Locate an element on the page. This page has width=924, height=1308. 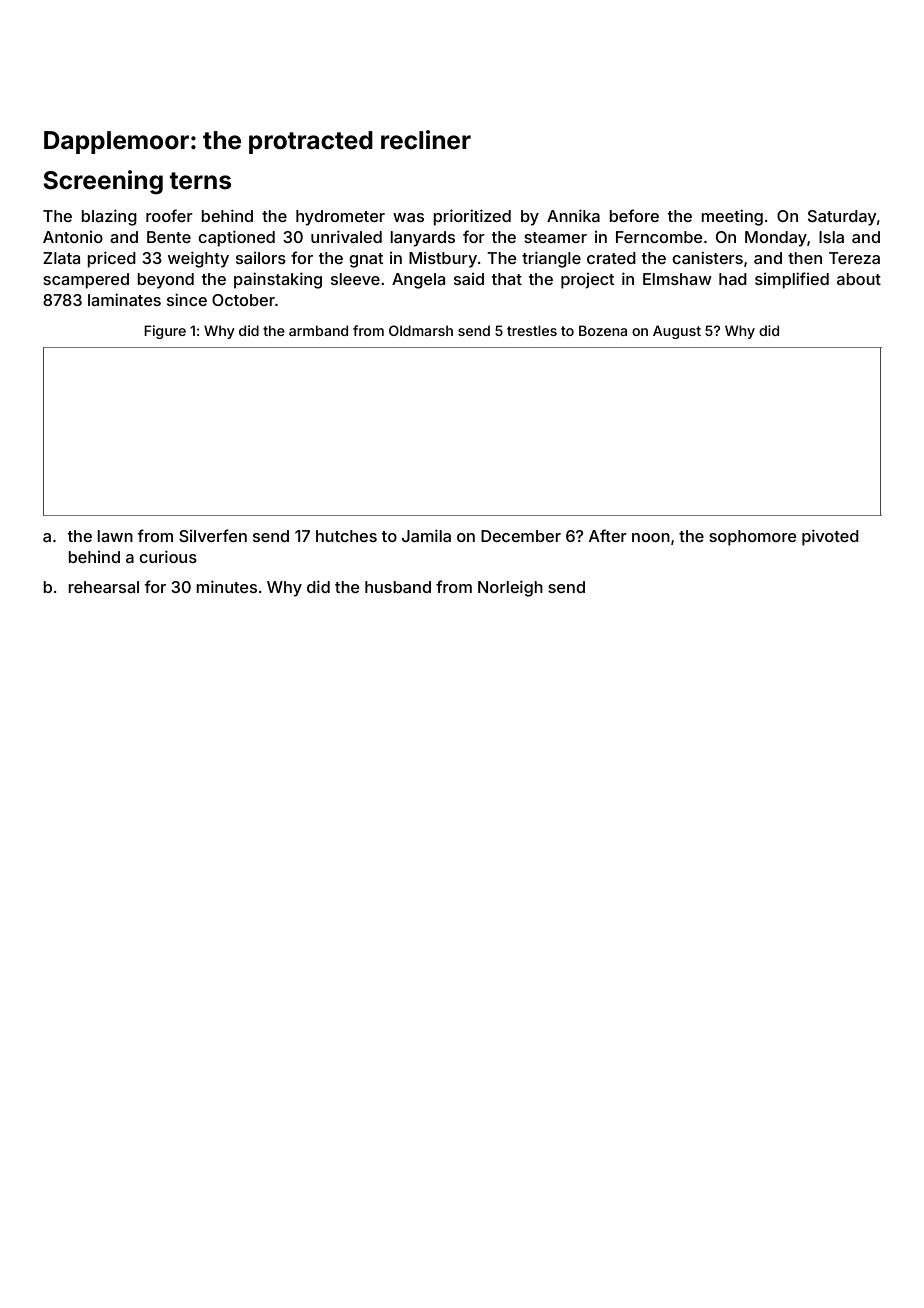
husband is located at coordinates (398, 587).
